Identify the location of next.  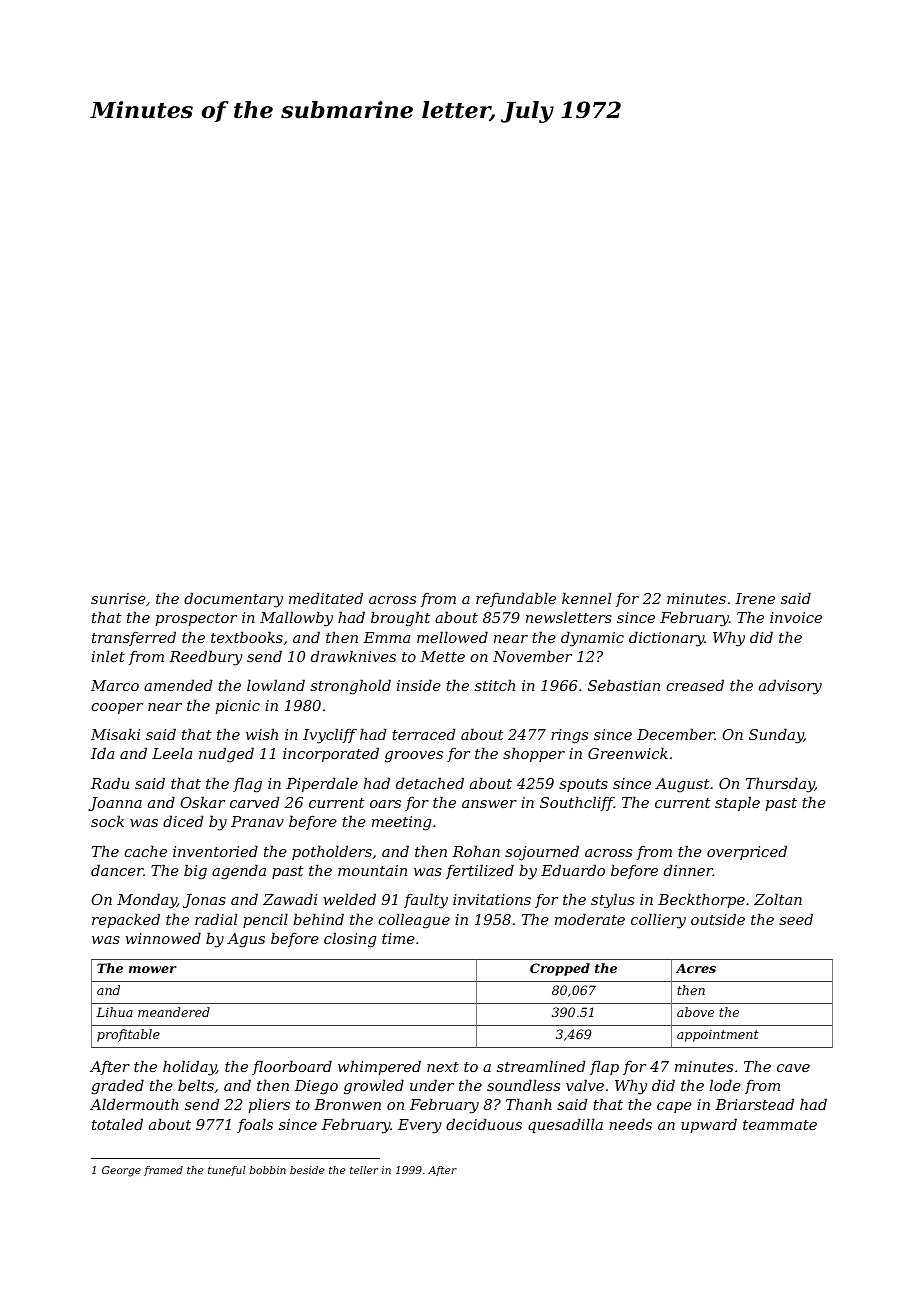
(443, 1067).
